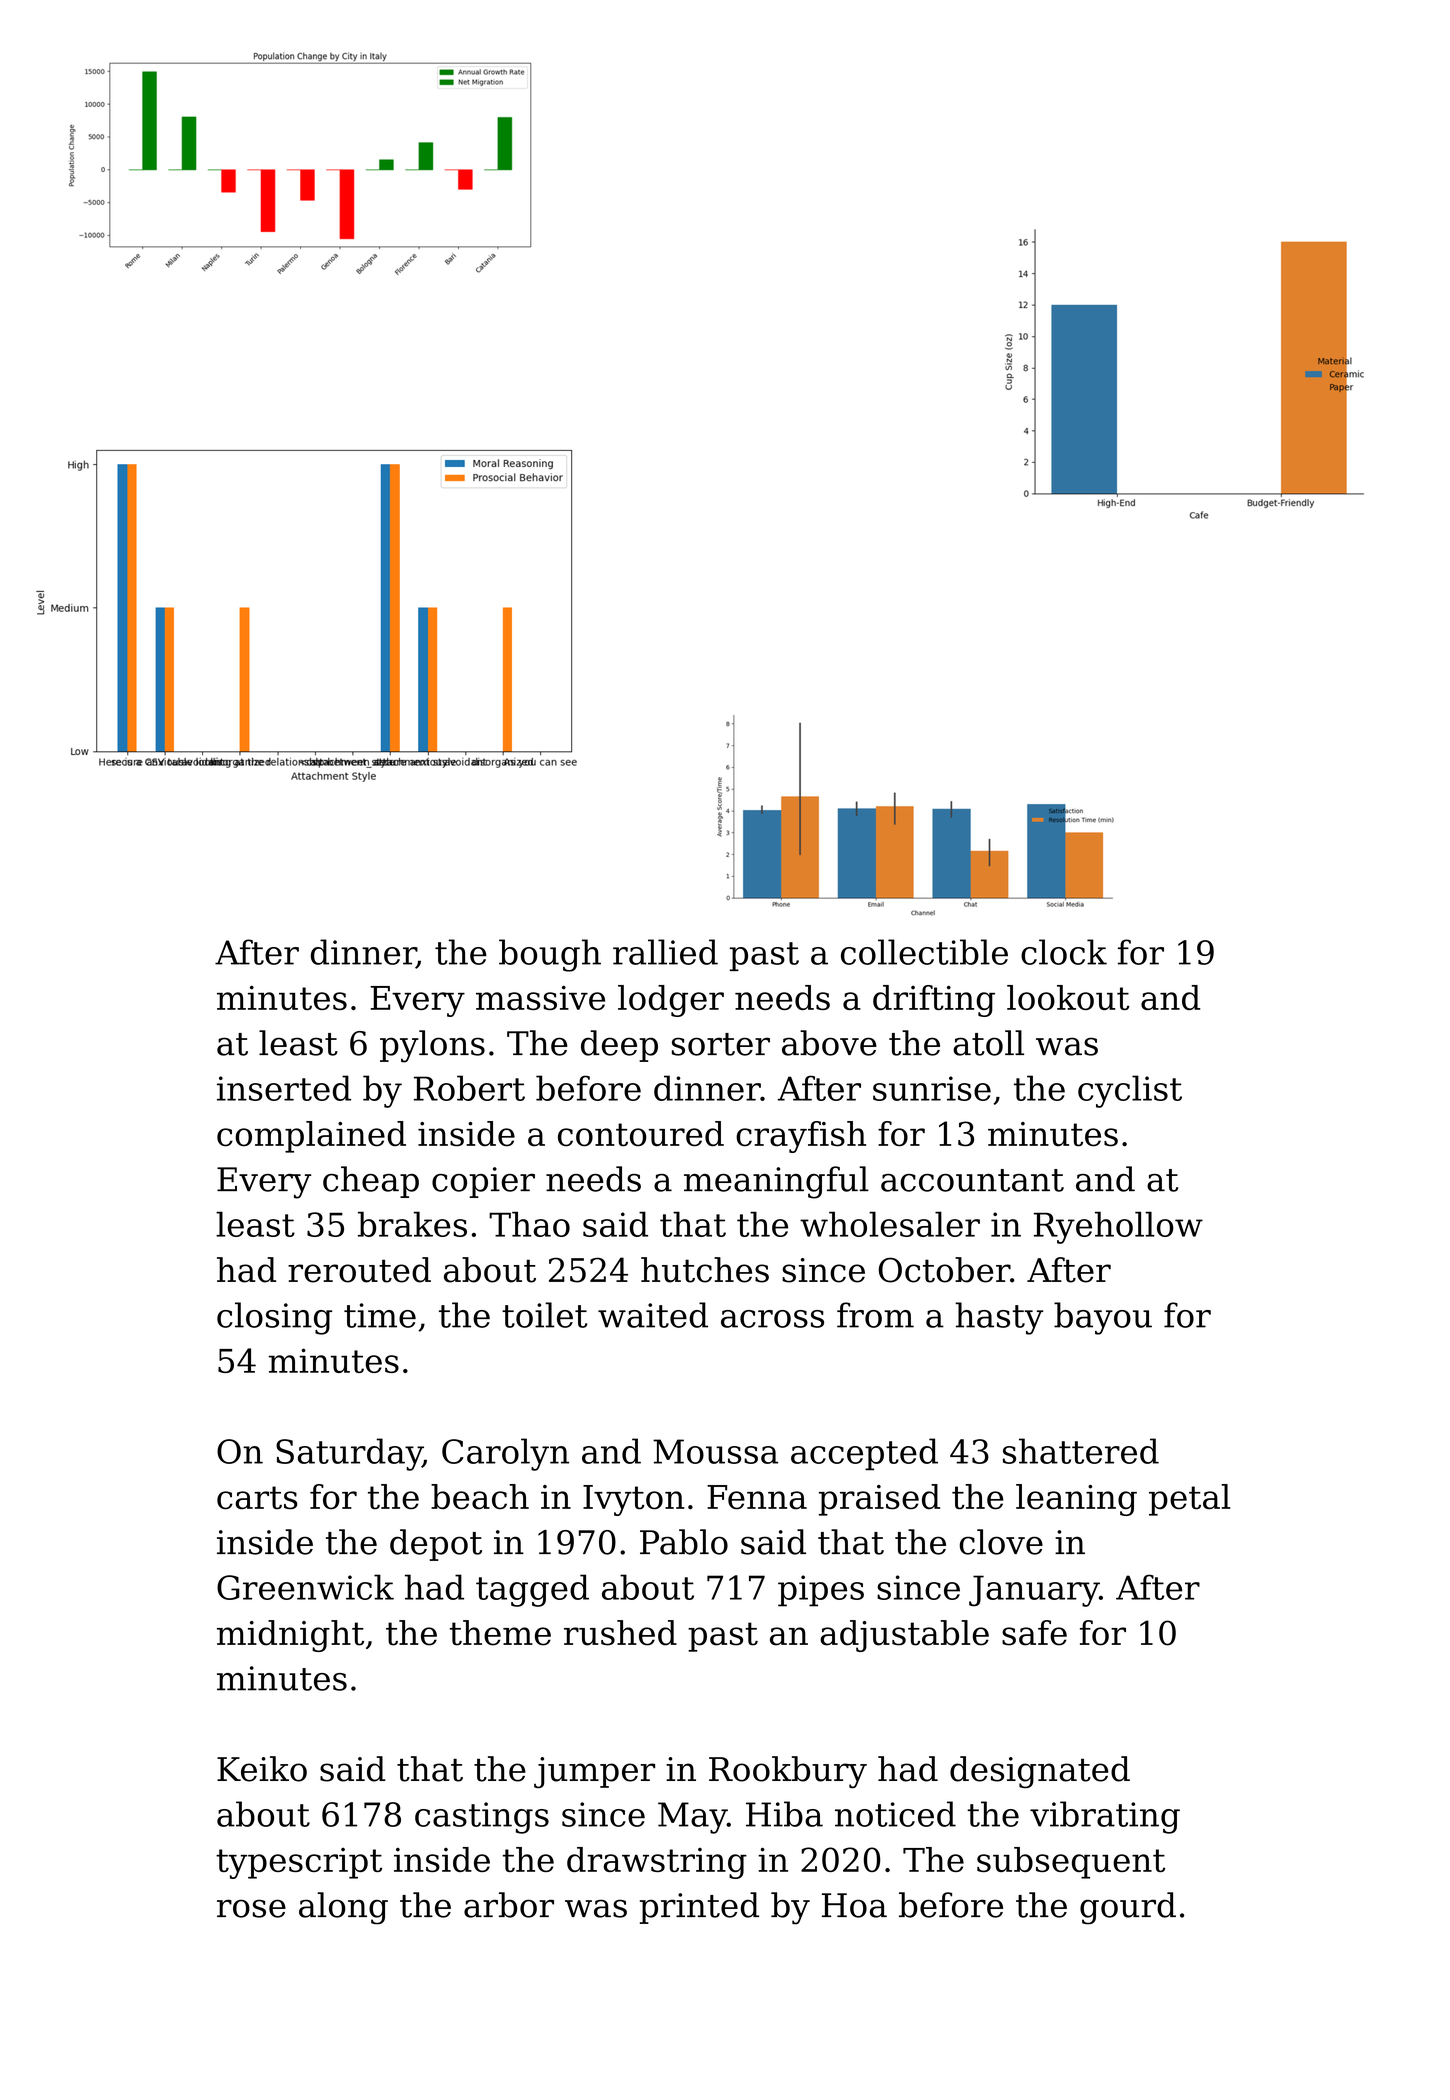  Describe the element at coordinates (251, 1908) in the screenshot. I see `rose` at that location.
